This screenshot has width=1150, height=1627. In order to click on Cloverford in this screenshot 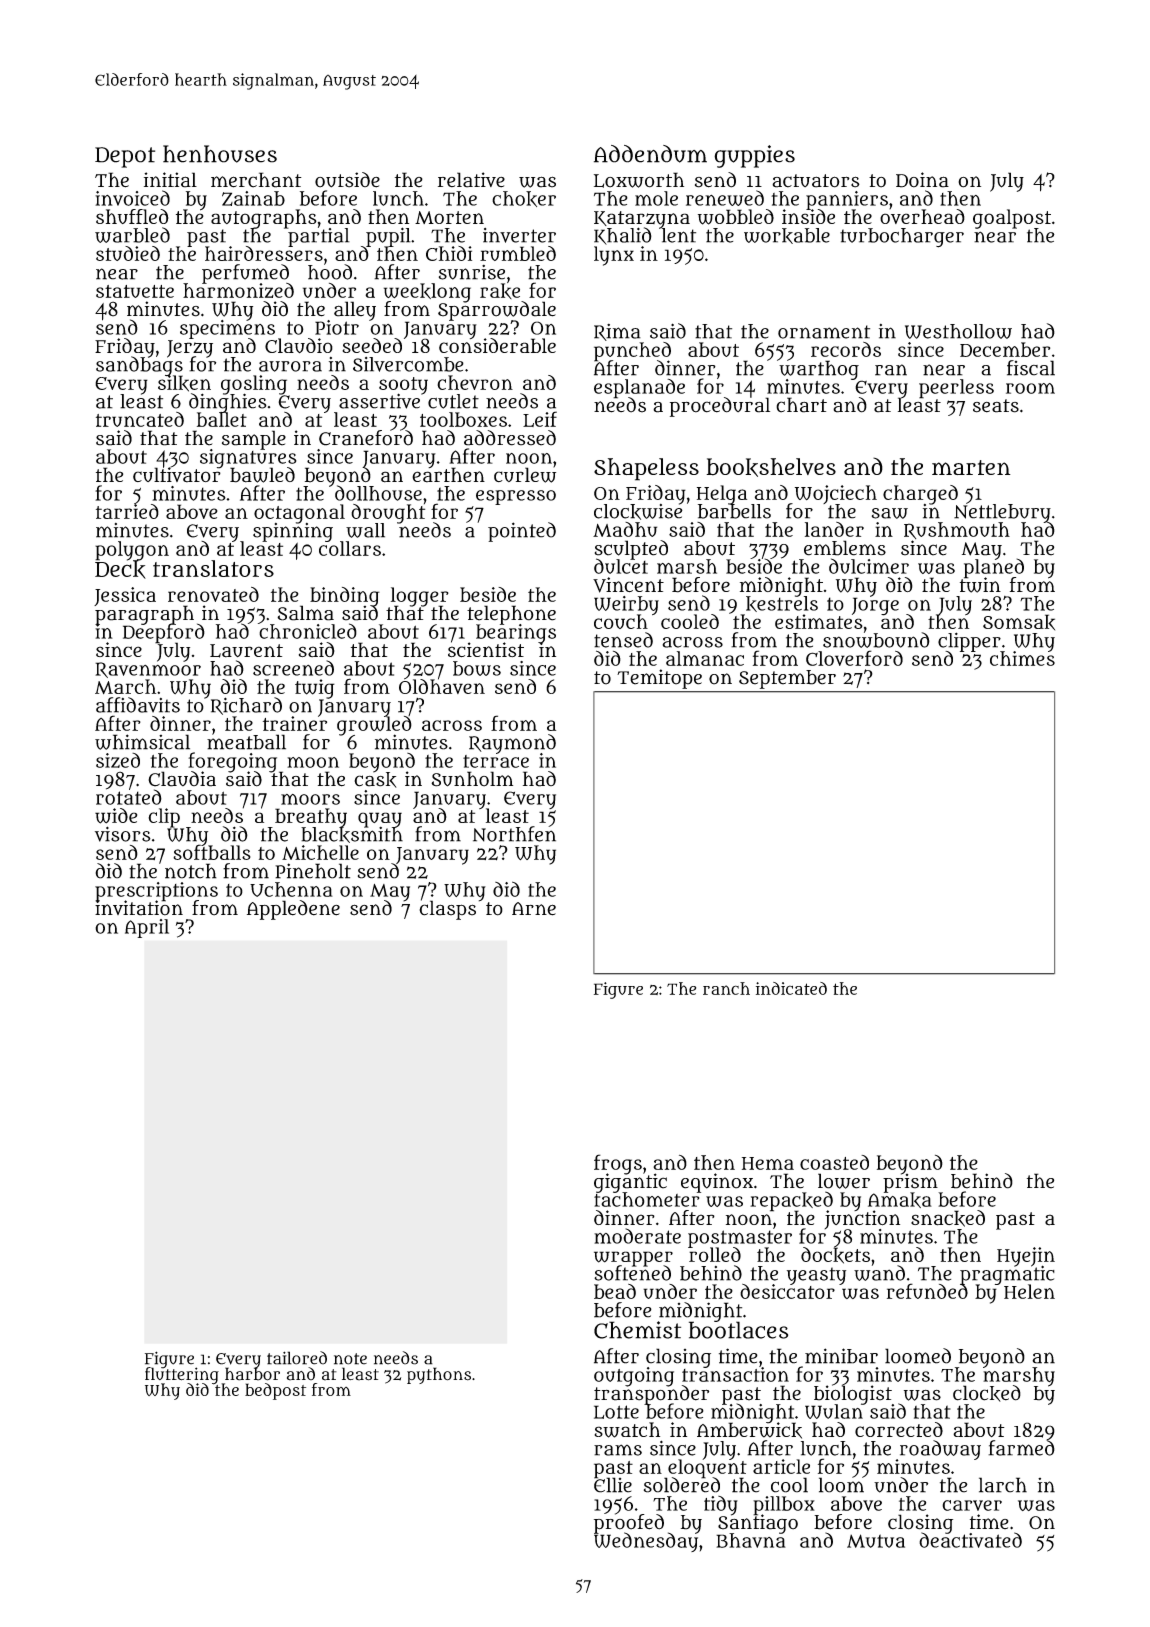, I will do `click(854, 658)`.
